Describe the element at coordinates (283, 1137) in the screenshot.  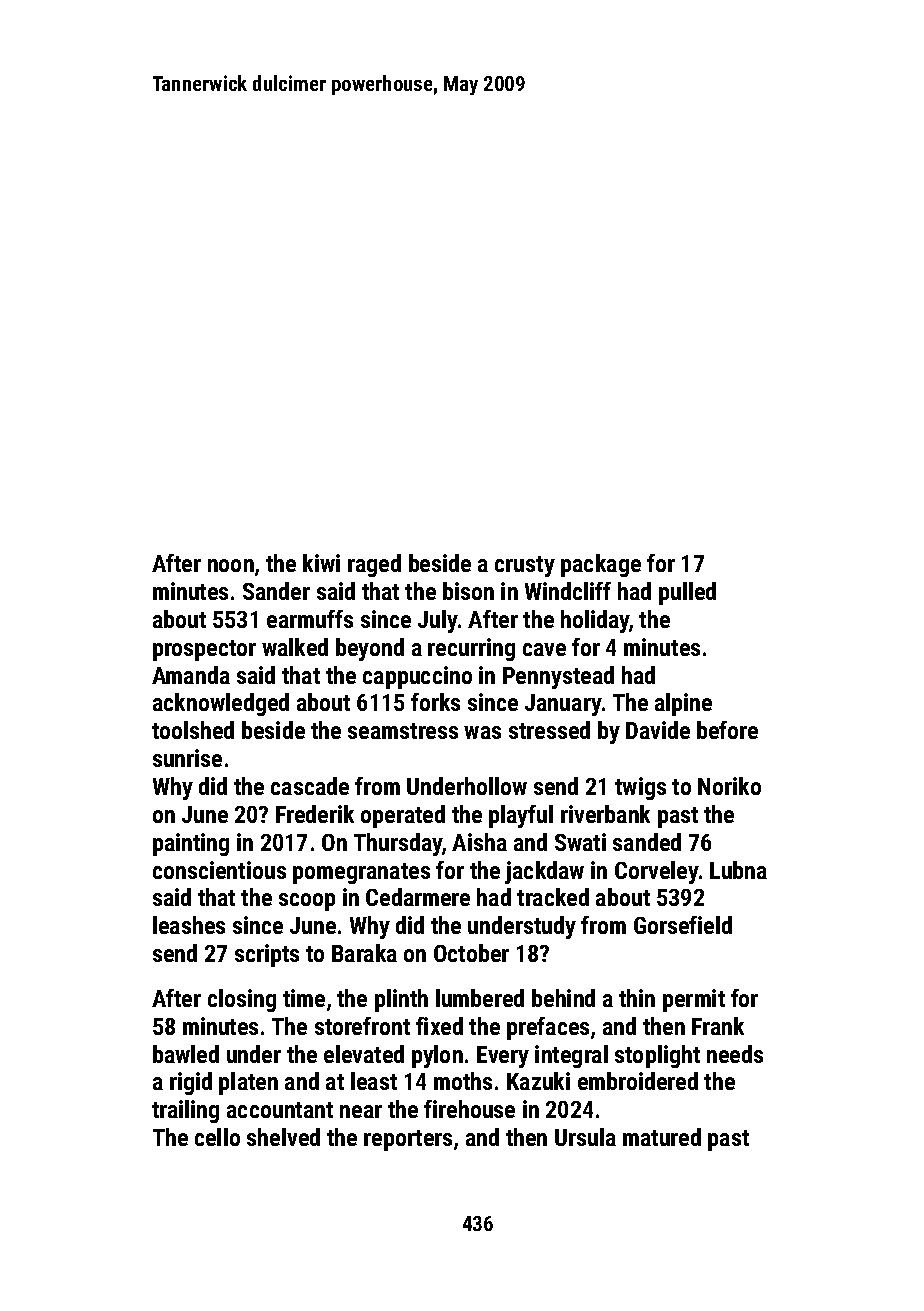
I see `shelved` at that location.
